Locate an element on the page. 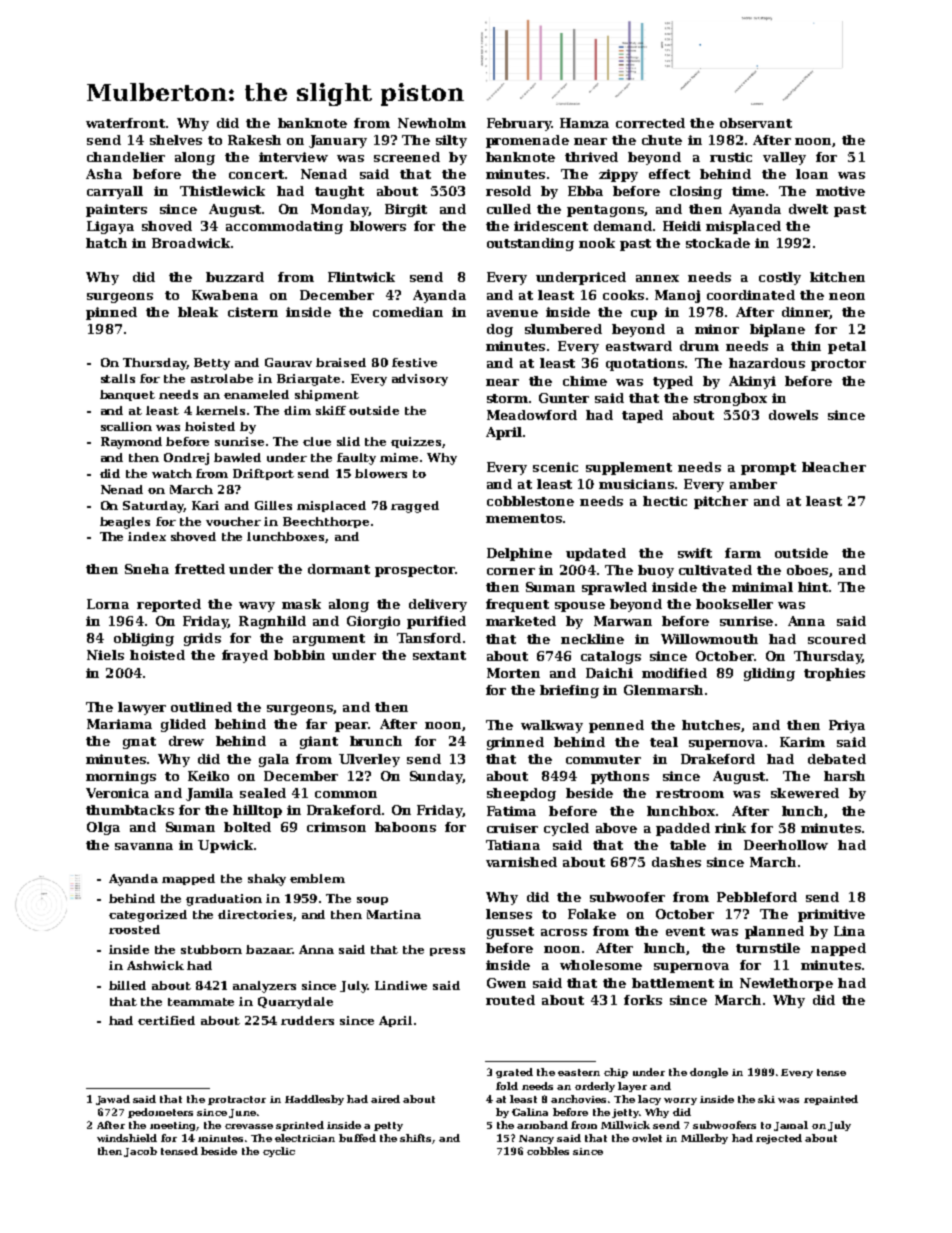 Image resolution: width=952 pixels, height=1233 pixels. silty is located at coordinates (451, 141).
